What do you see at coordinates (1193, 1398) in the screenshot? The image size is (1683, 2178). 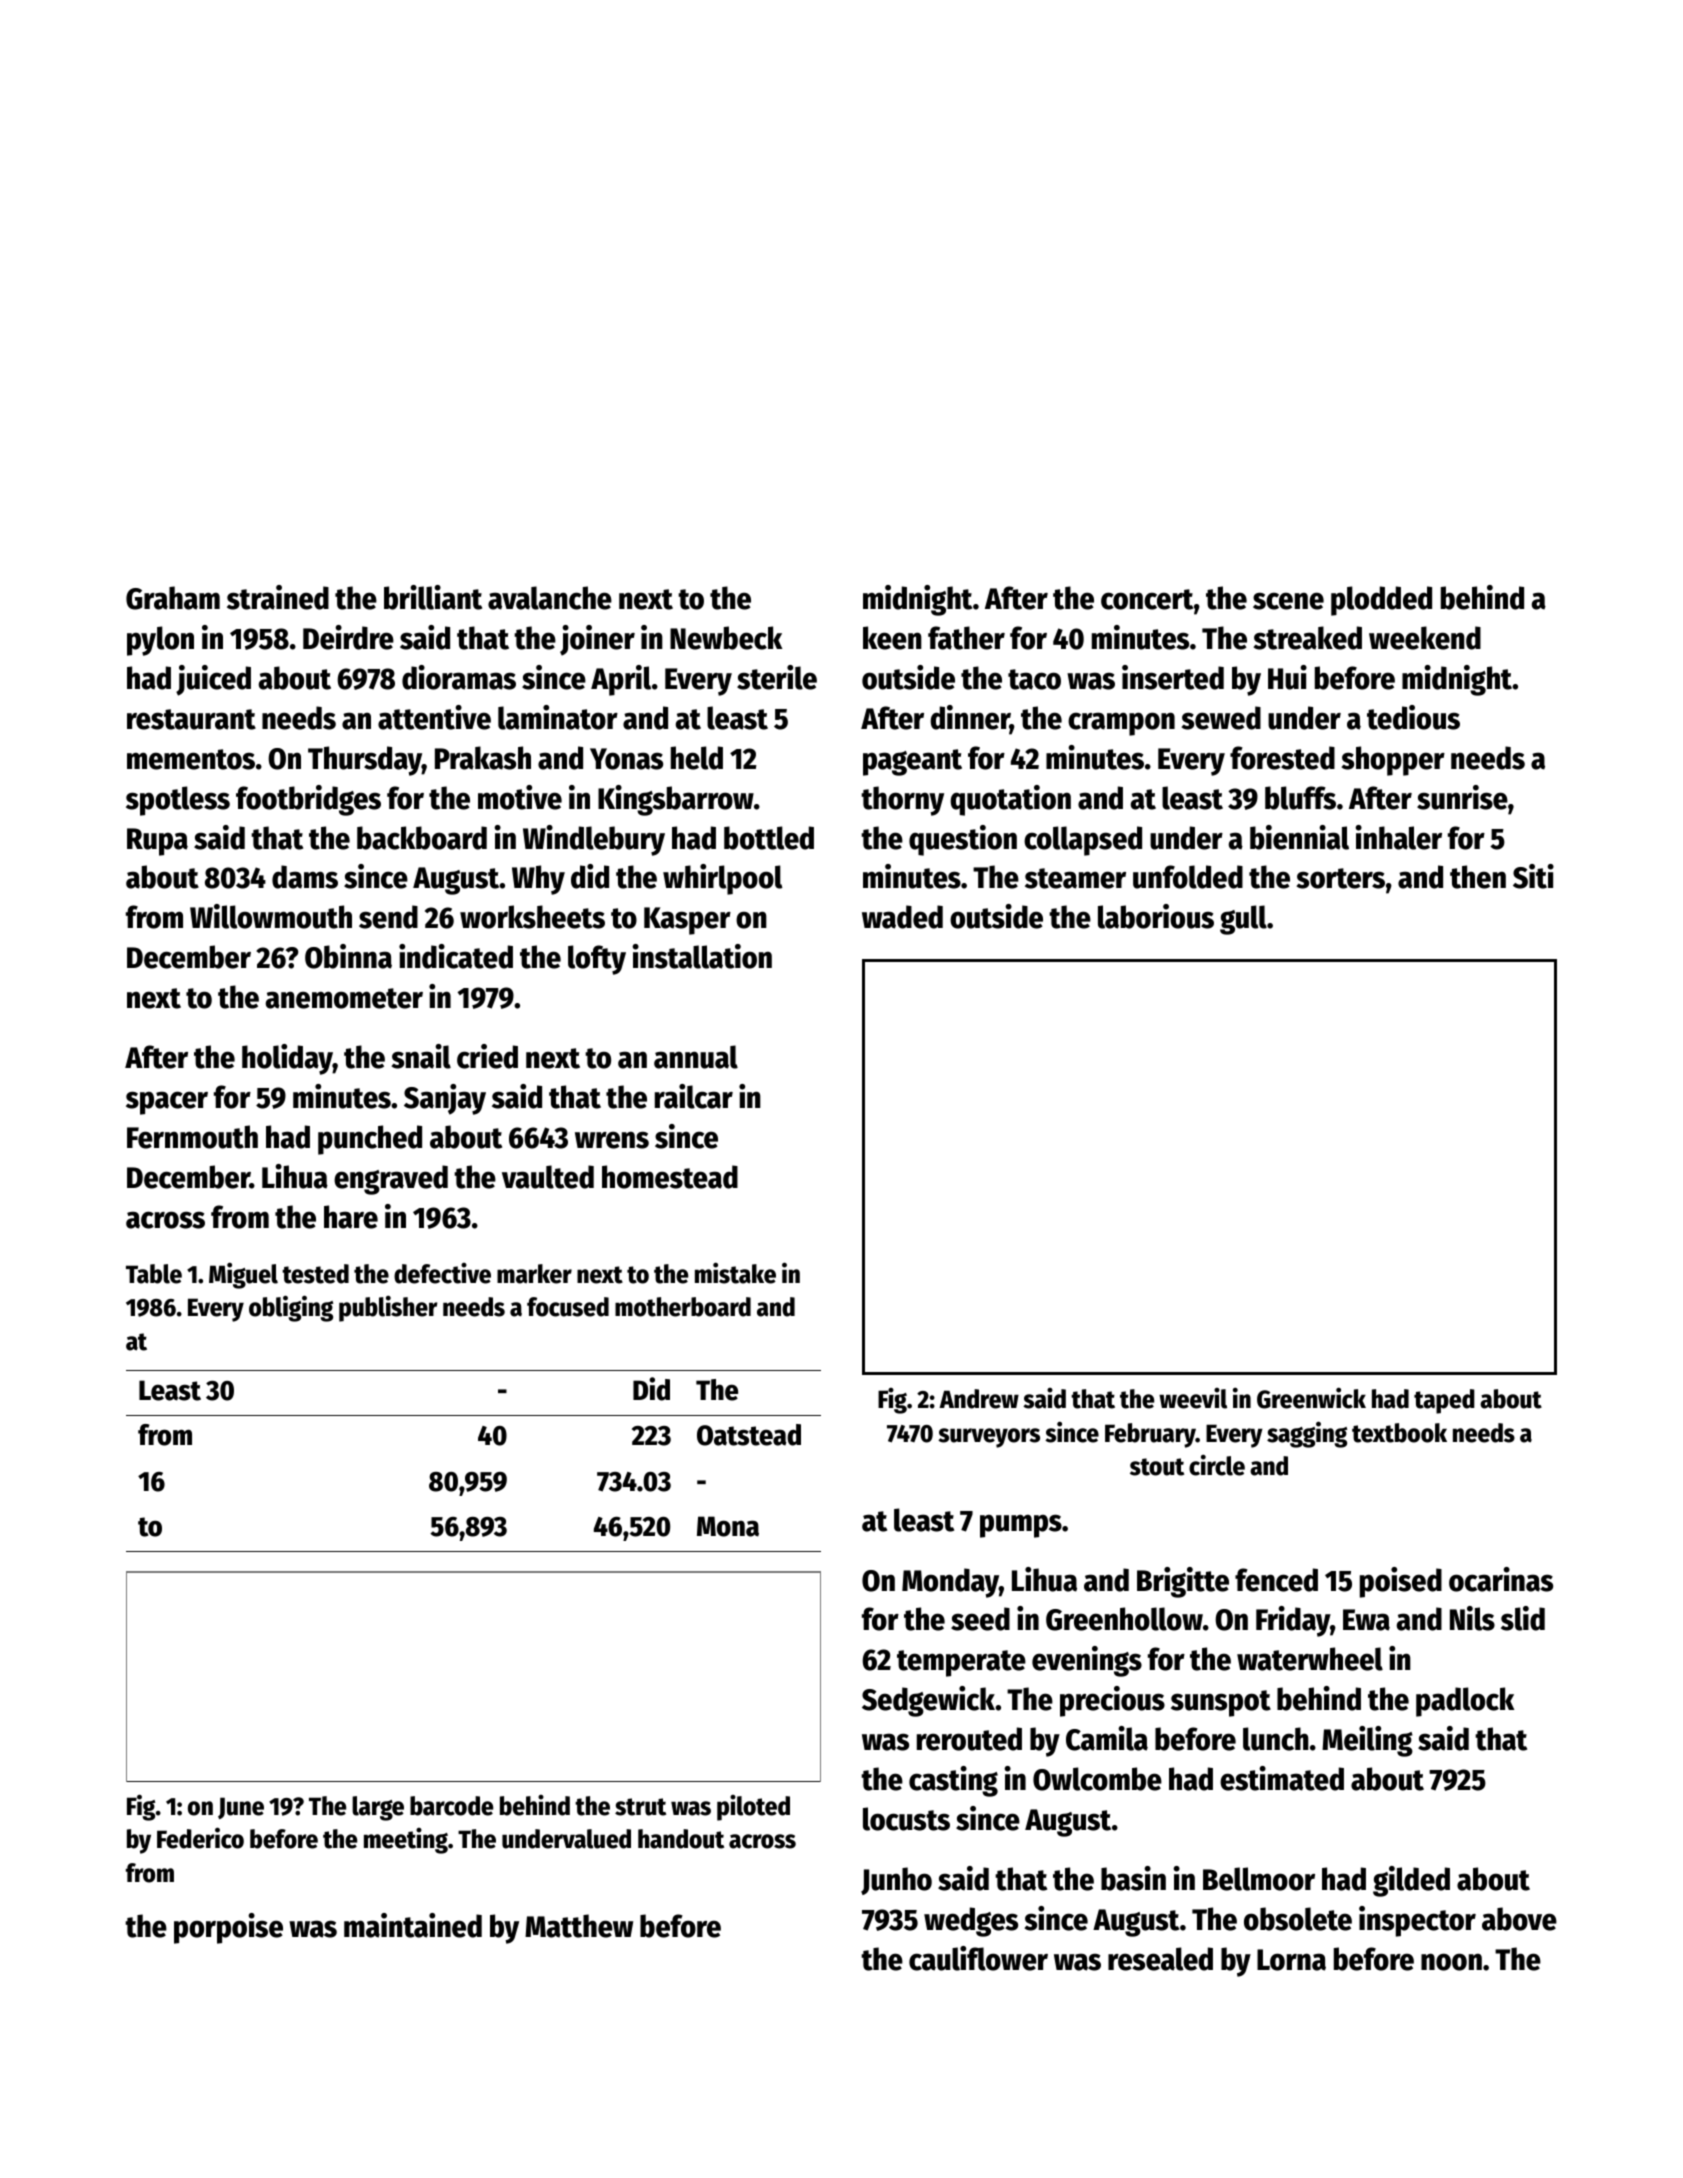 I see `weevil` at bounding box center [1193, 1398].
